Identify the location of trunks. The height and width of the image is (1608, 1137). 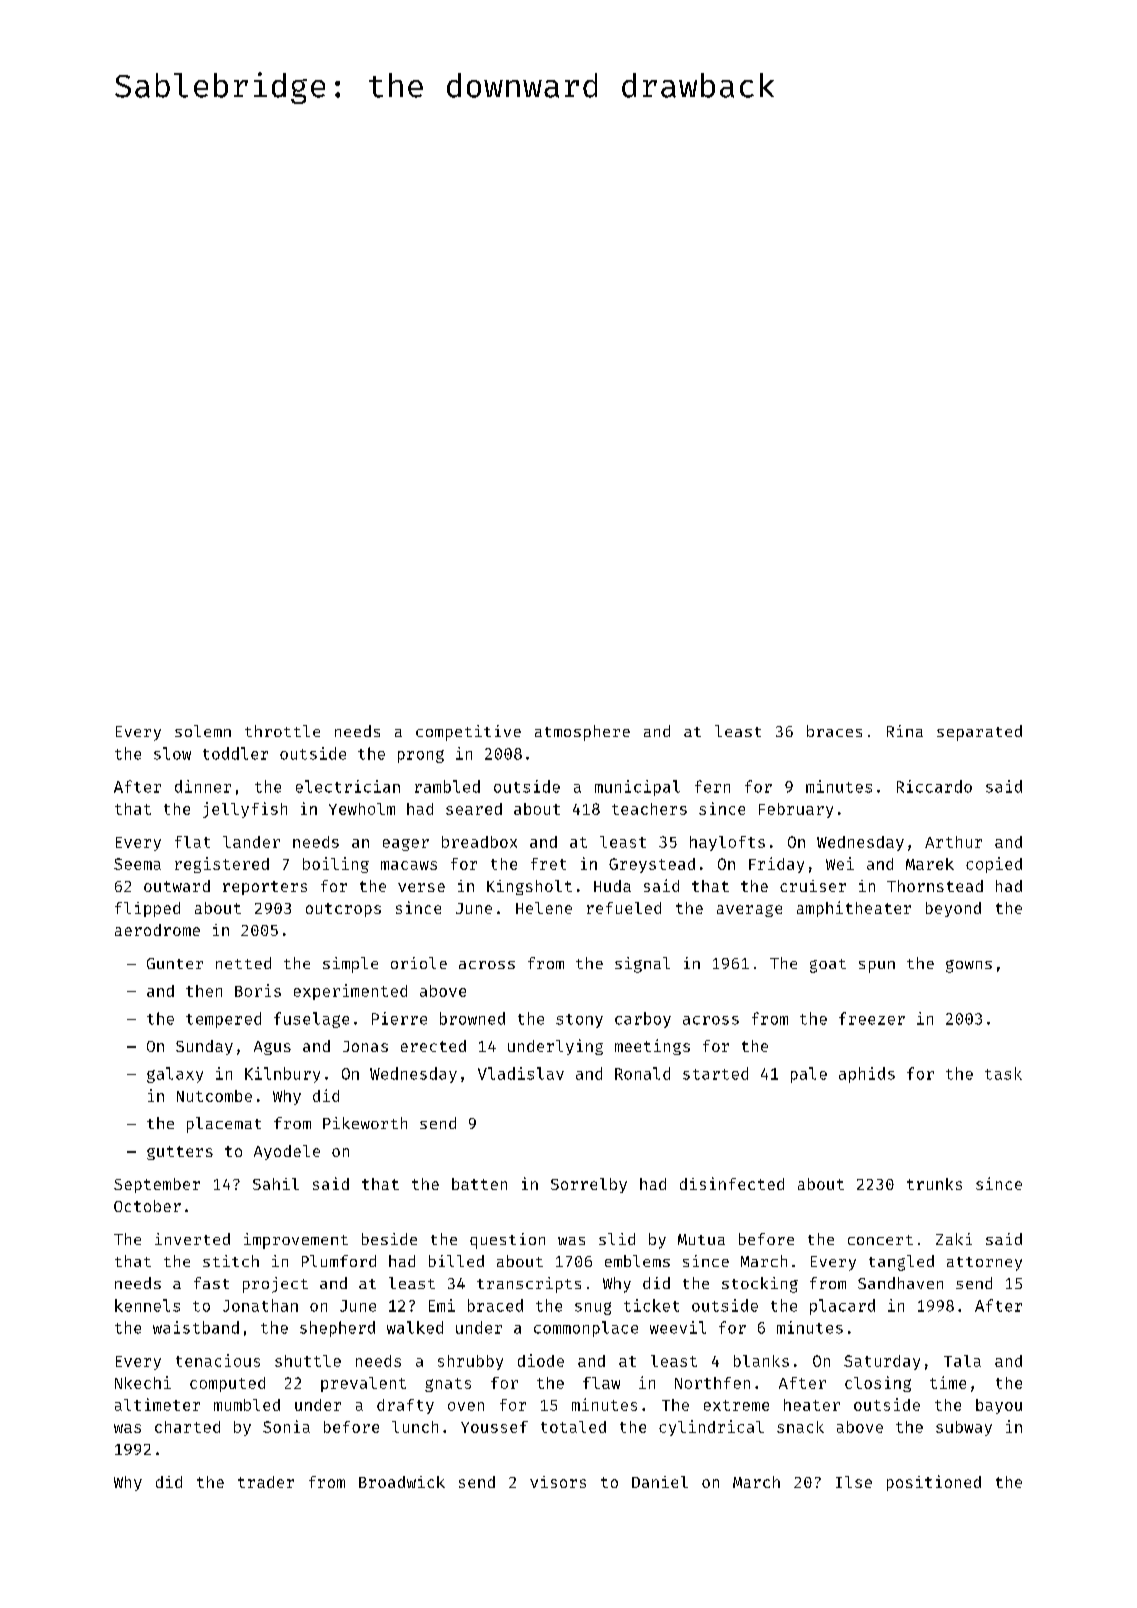
(934, 1184).
